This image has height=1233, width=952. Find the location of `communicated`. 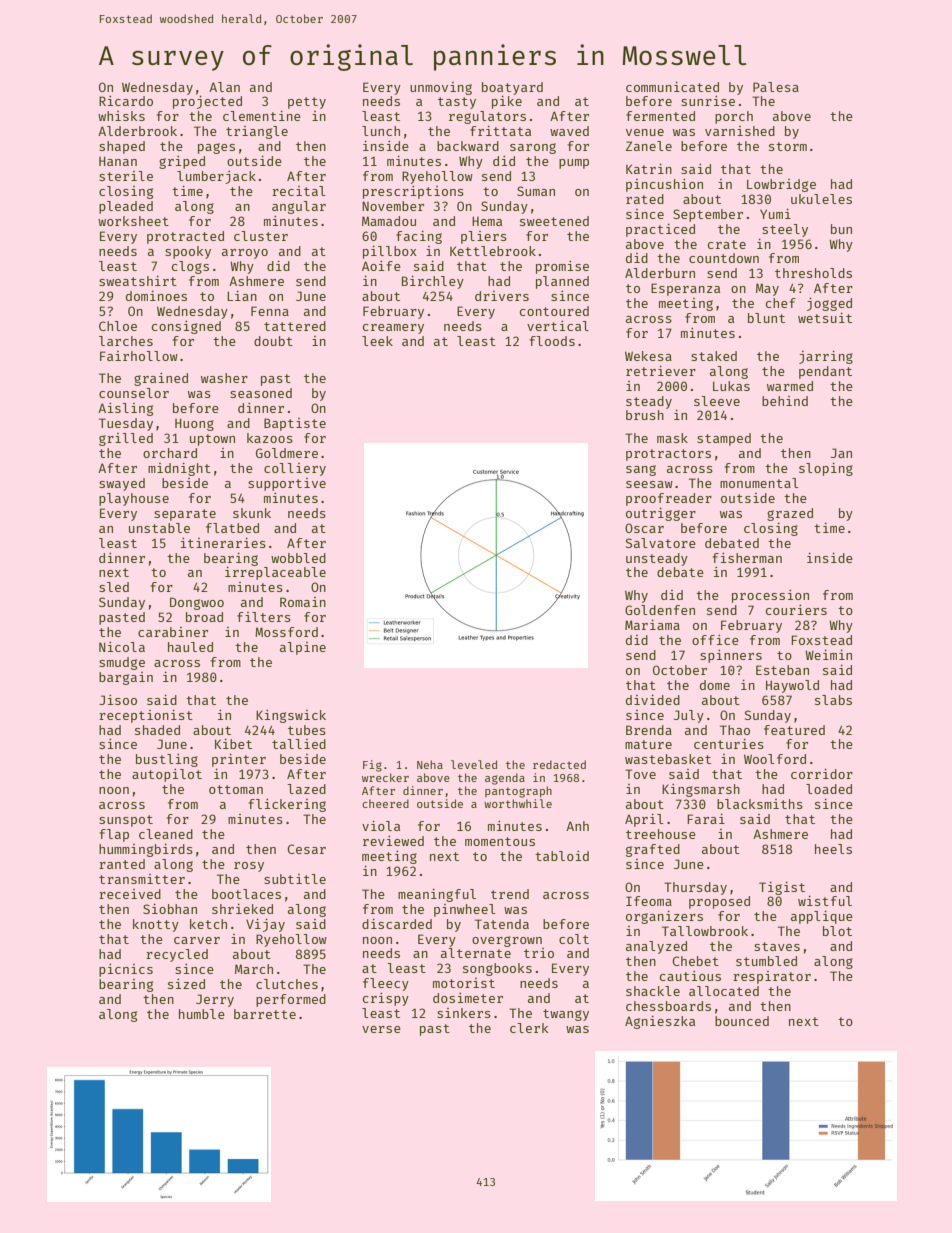

communicated is located at coordinates (672, 86).
